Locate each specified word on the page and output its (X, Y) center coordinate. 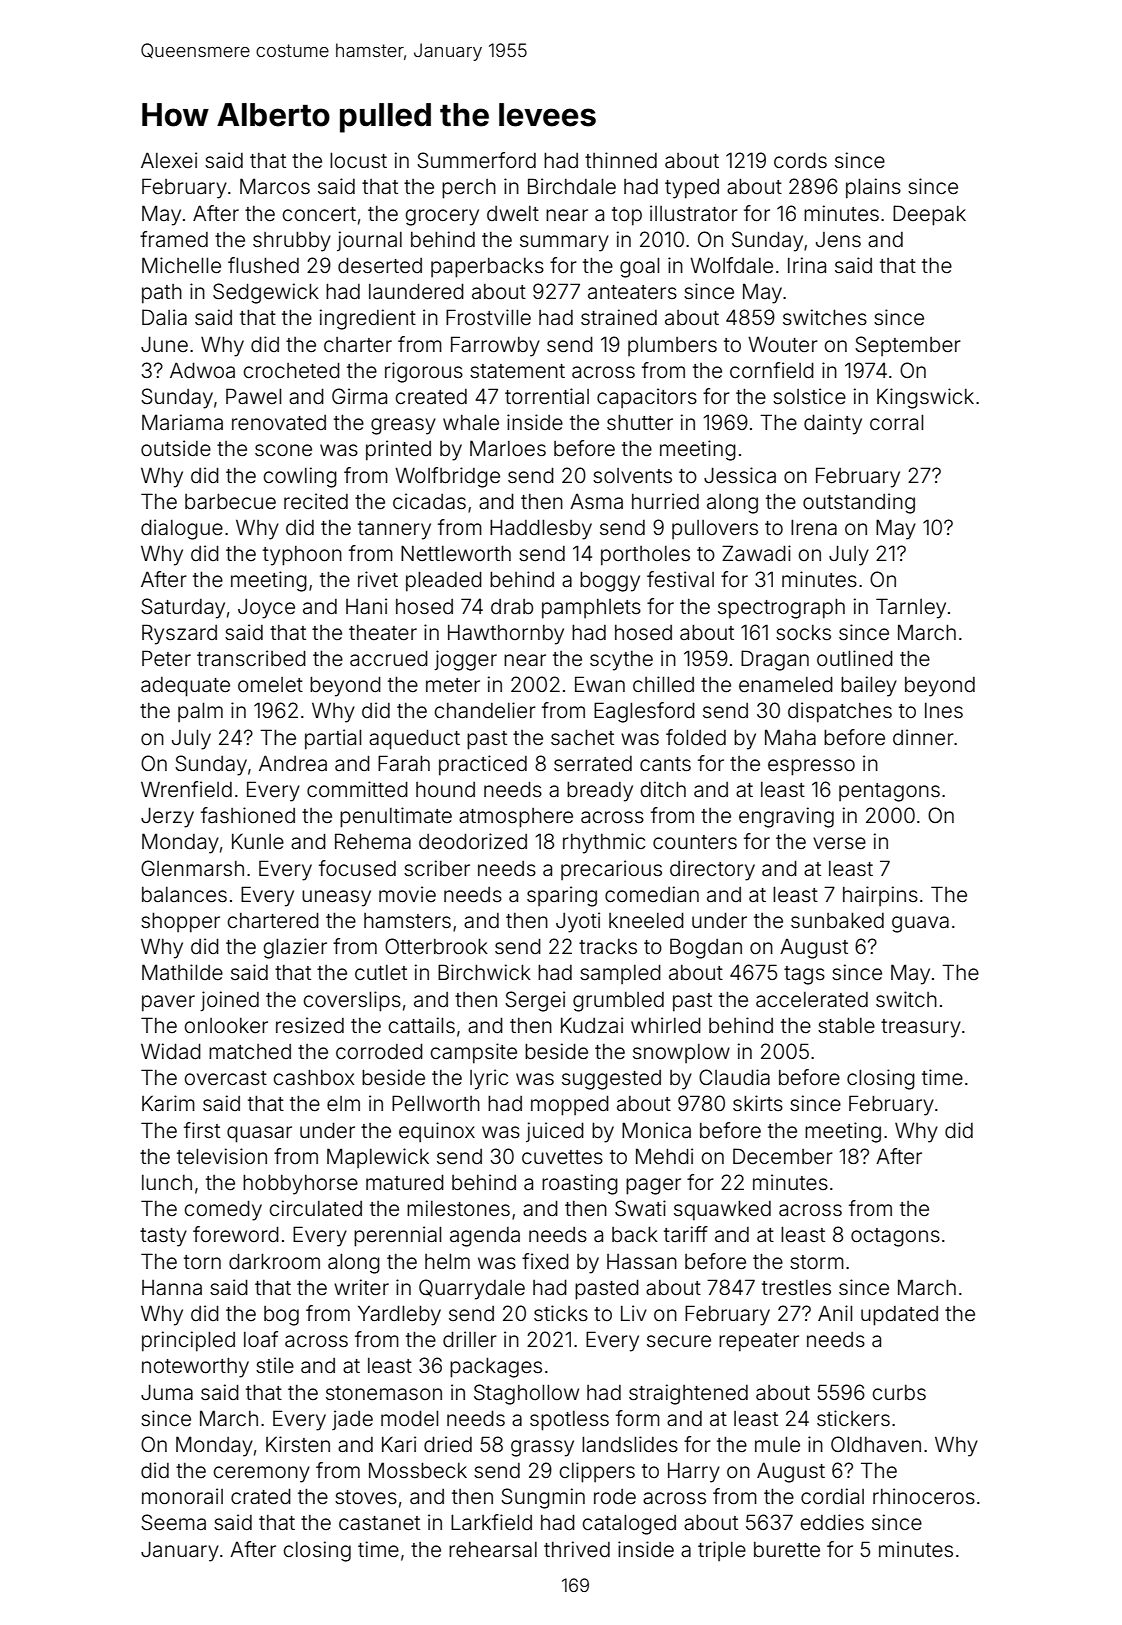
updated (899, 1316)
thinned (621, 160)
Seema (173, 1522)
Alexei (169, 160)
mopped (570, 1105)
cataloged (629, 1524)
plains (873, 188)
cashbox (313, 1077)
